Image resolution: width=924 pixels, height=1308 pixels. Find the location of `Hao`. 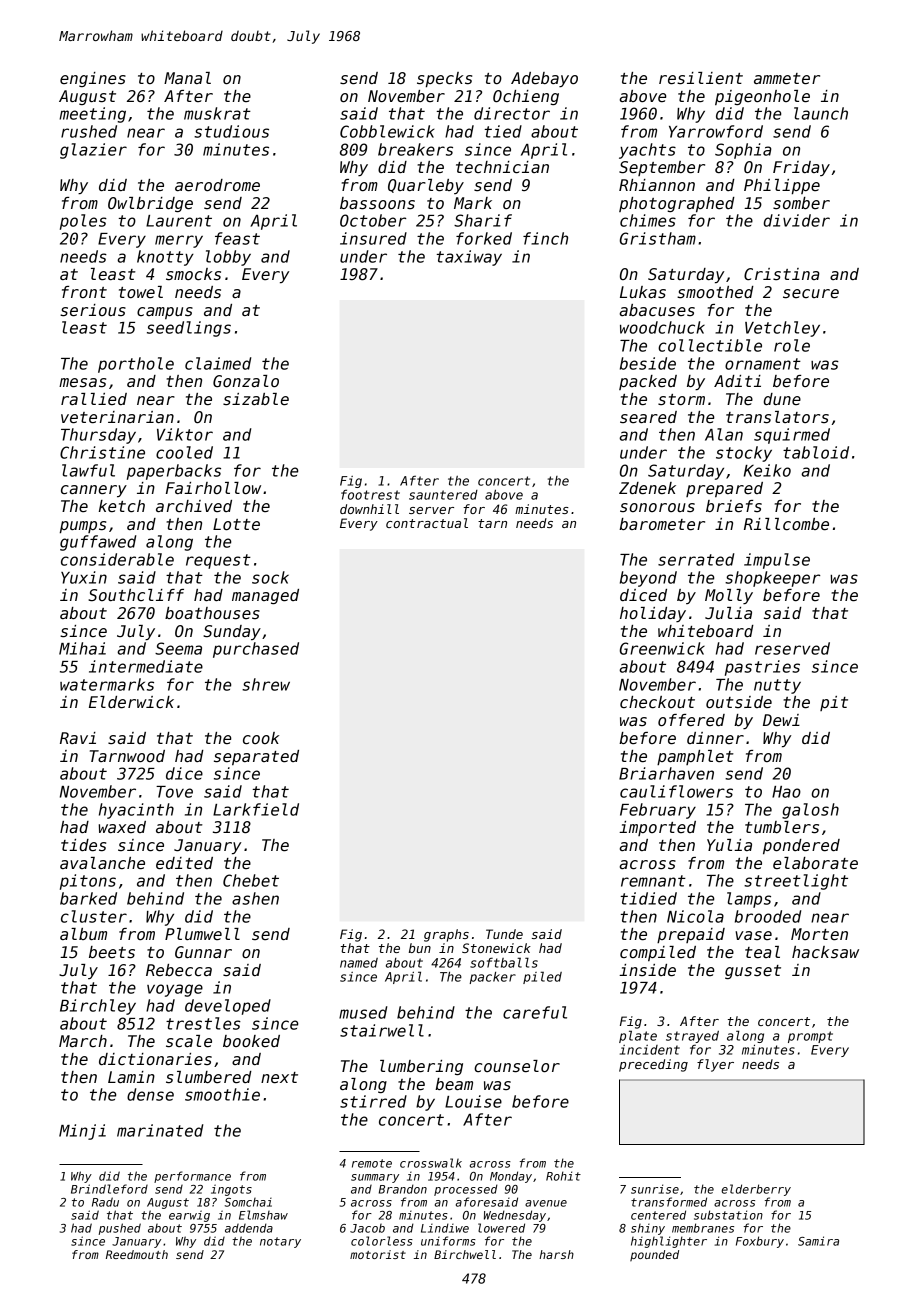

Hao is located at coordinates (786, 792).
